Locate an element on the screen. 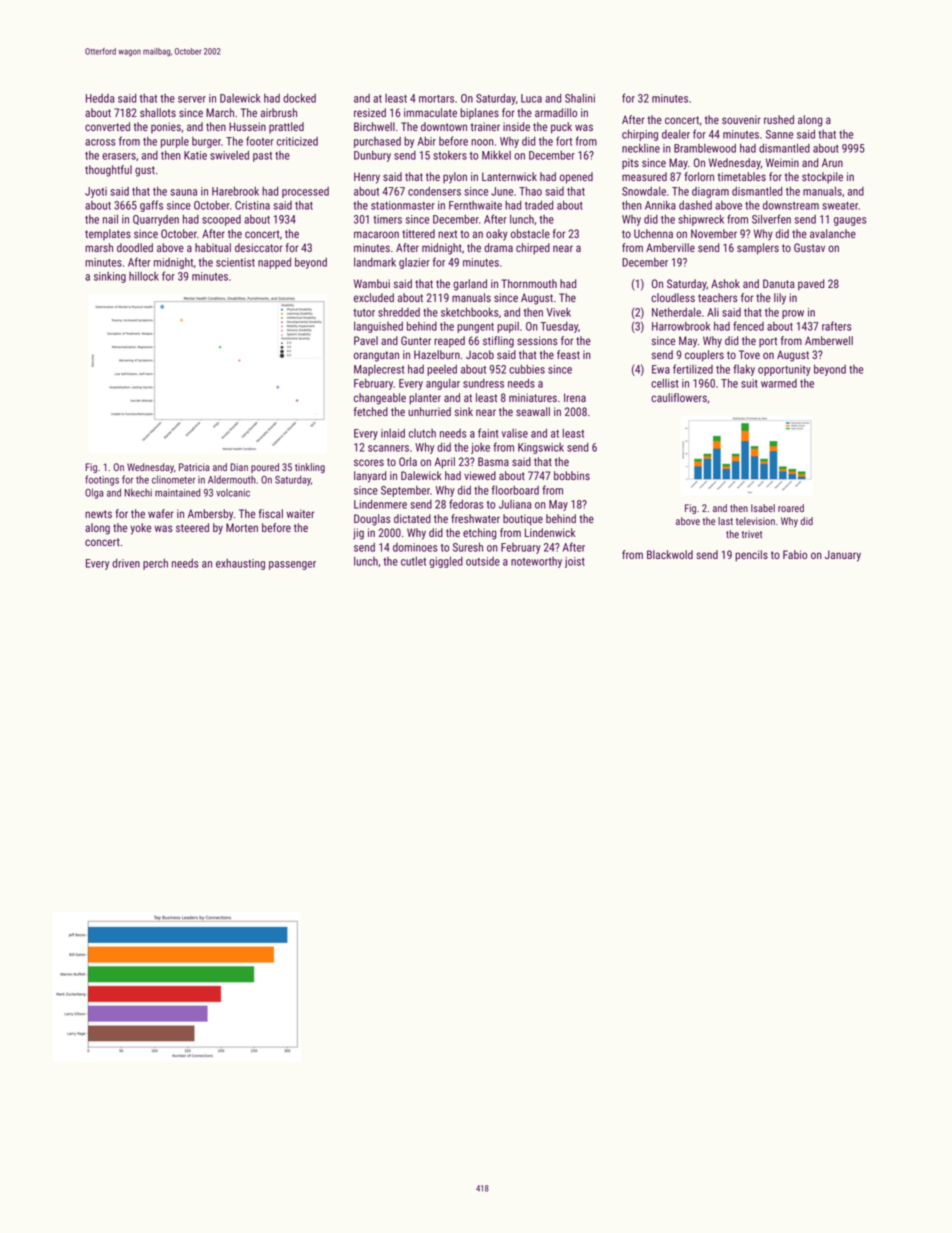 The height and width of the screenshot is (1233, 952). Maplecrest is located at coordinates (379, 370).
